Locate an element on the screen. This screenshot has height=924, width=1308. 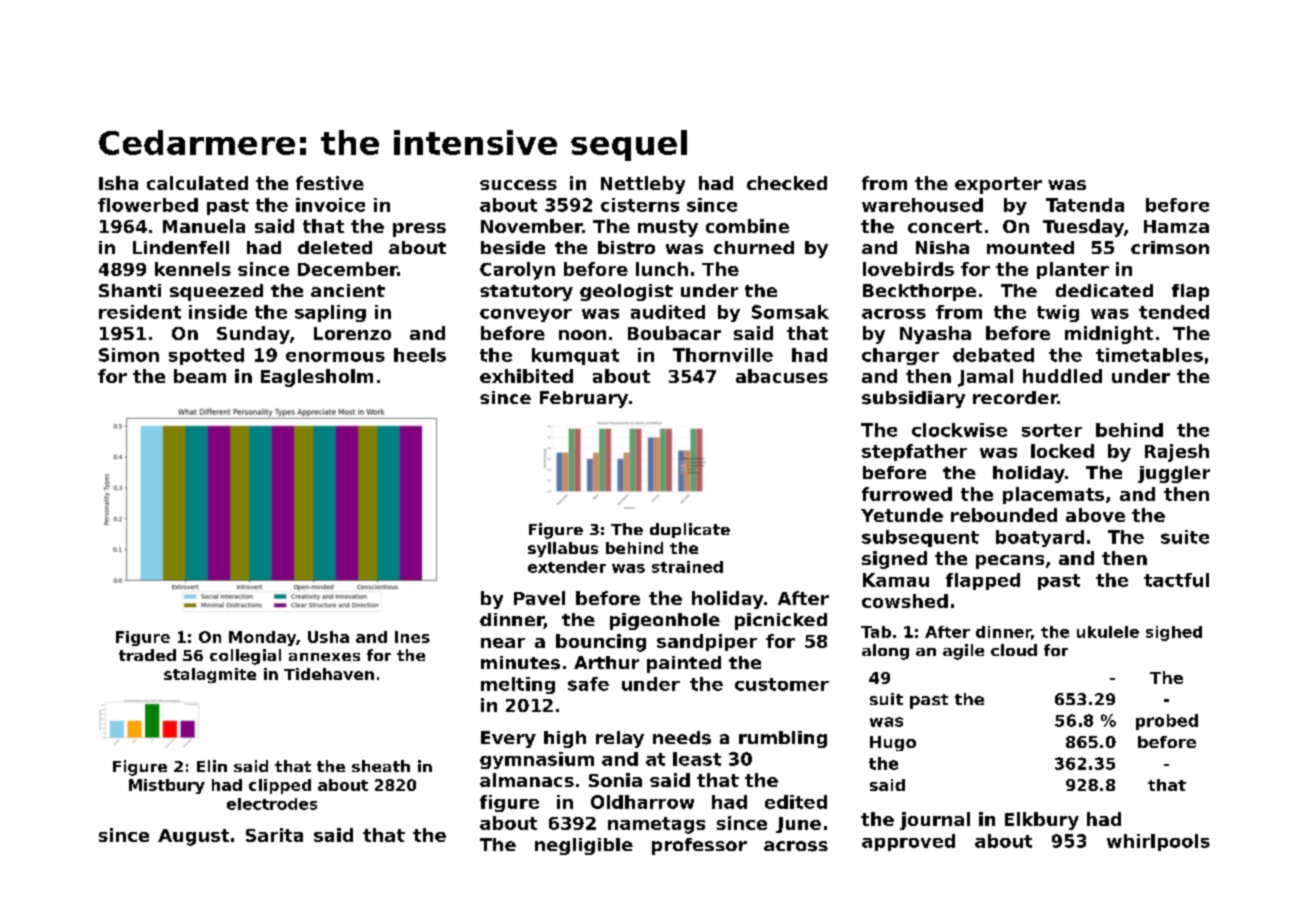
Sarita is located at coordinates (274, 835).
